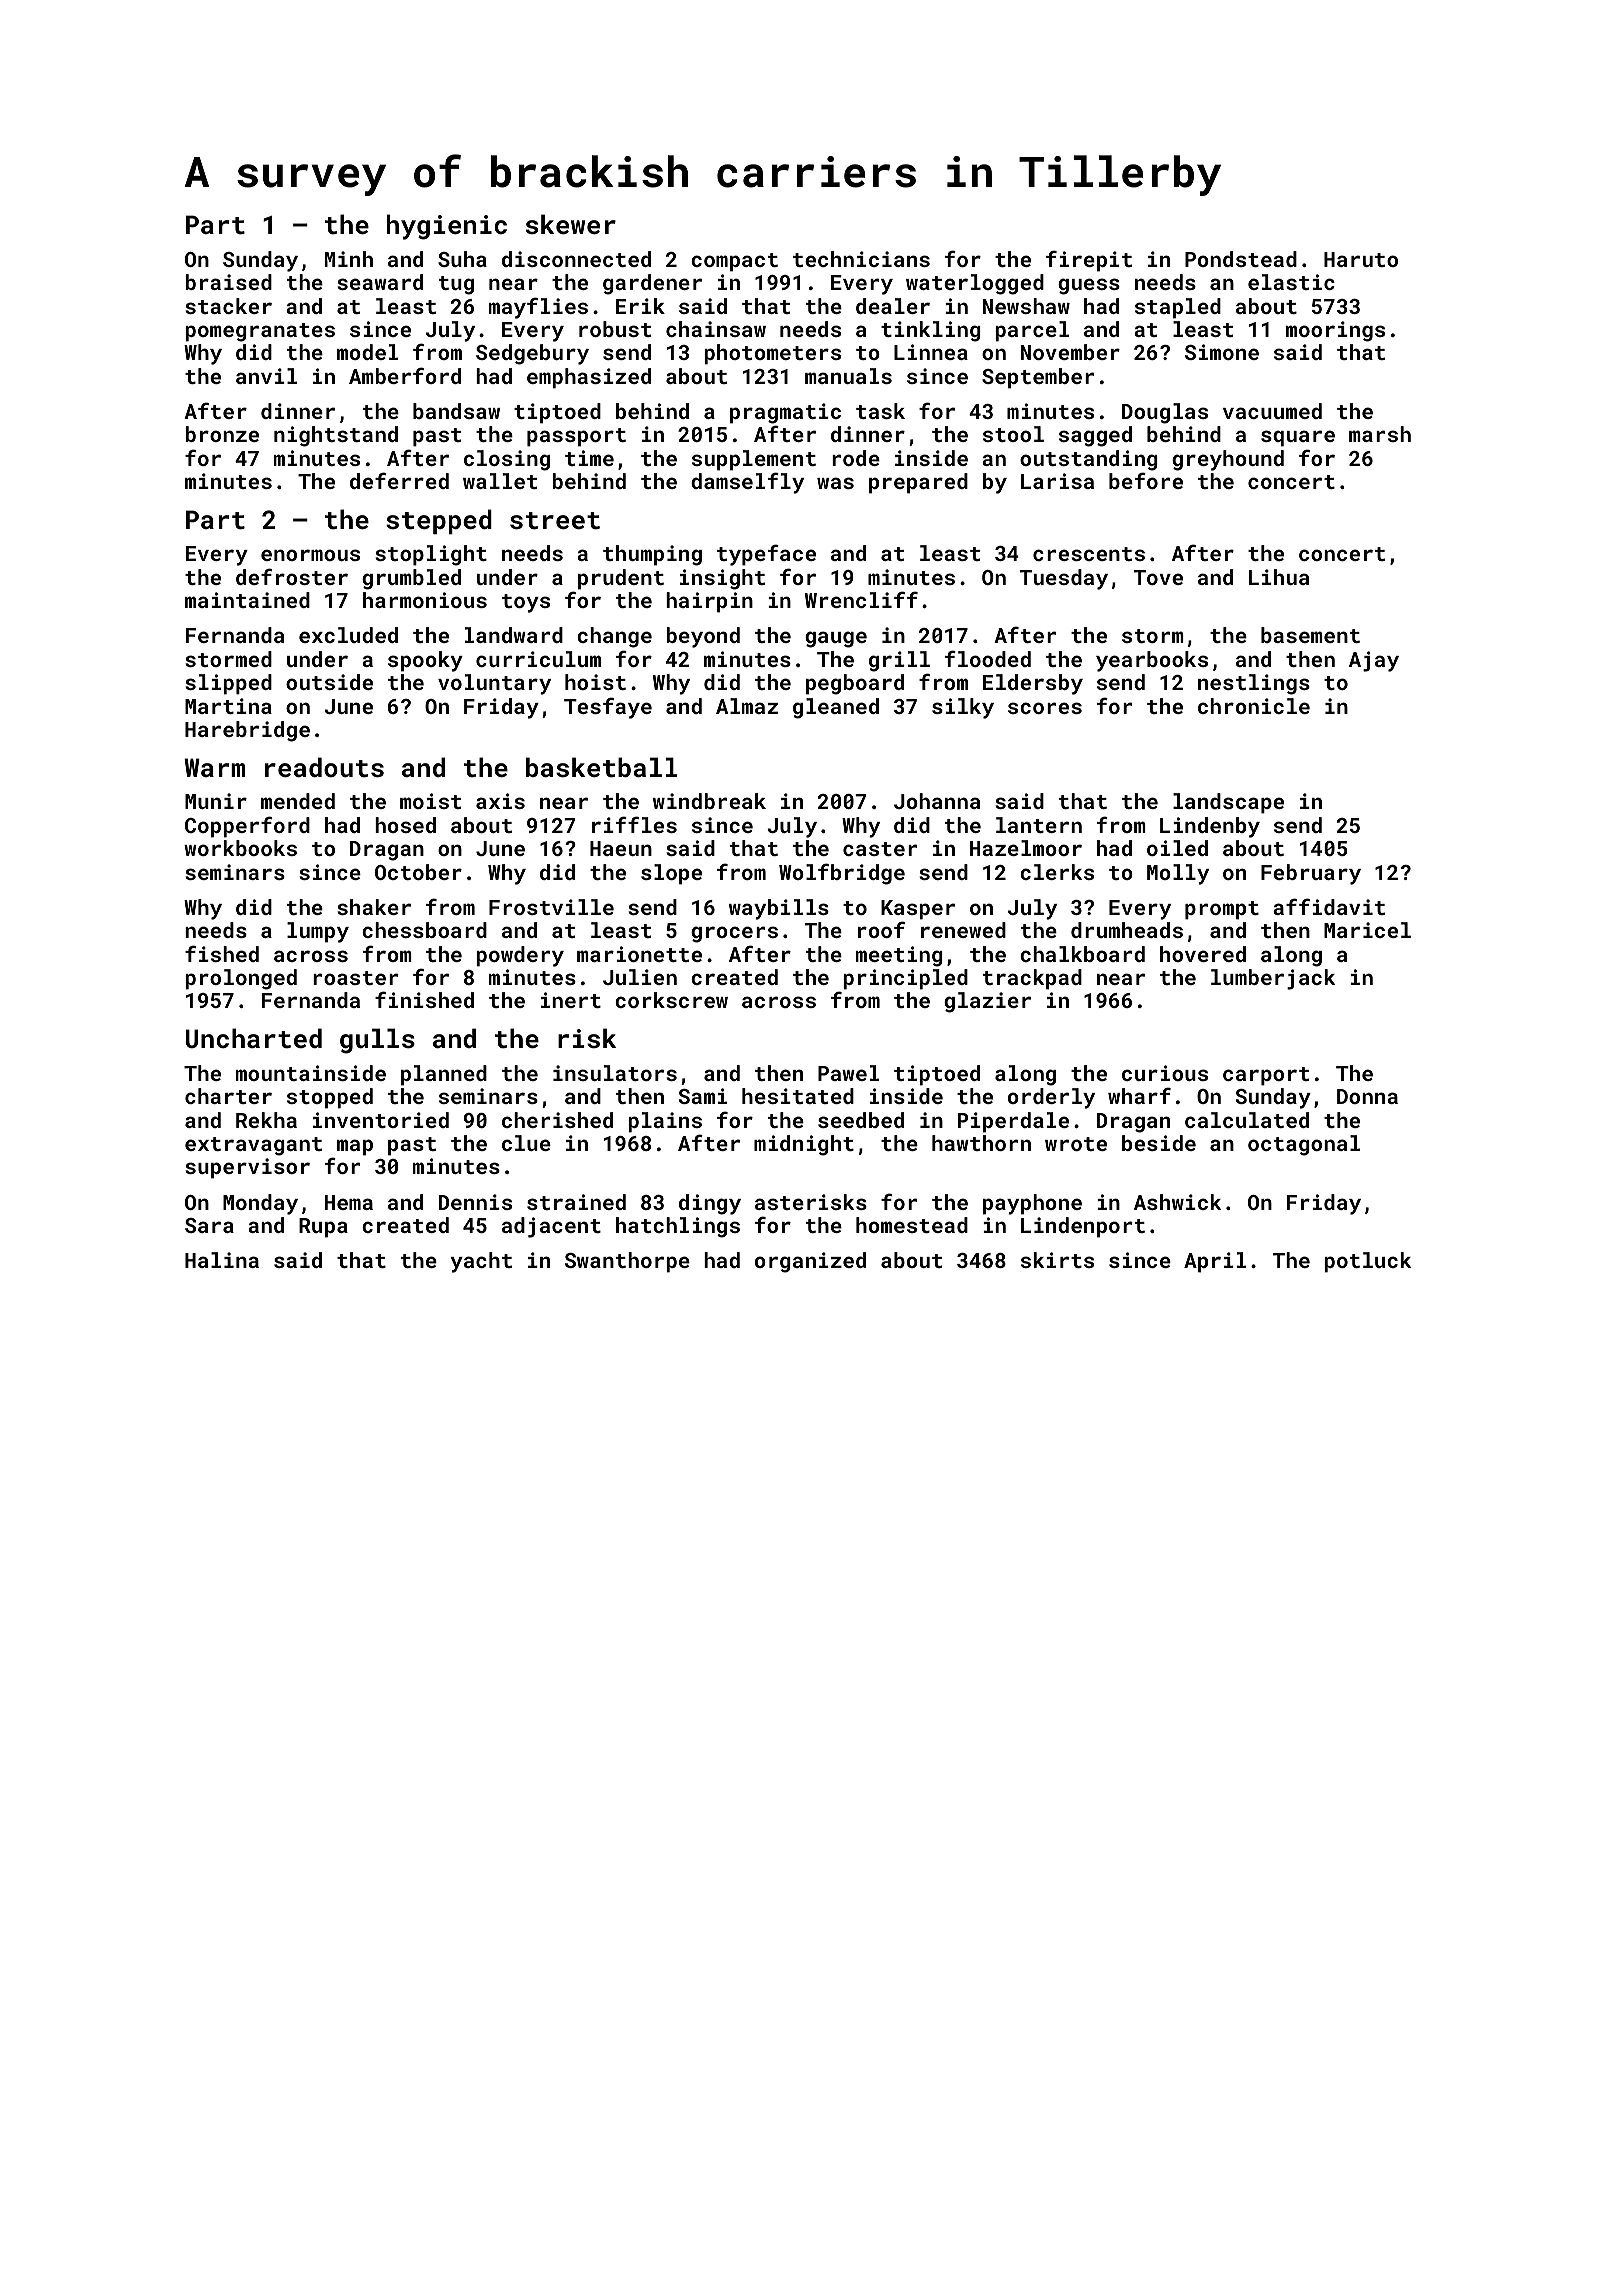  Describe the element at coordinates (772, 354) in the screenshot. I see `photometers` at that location.
